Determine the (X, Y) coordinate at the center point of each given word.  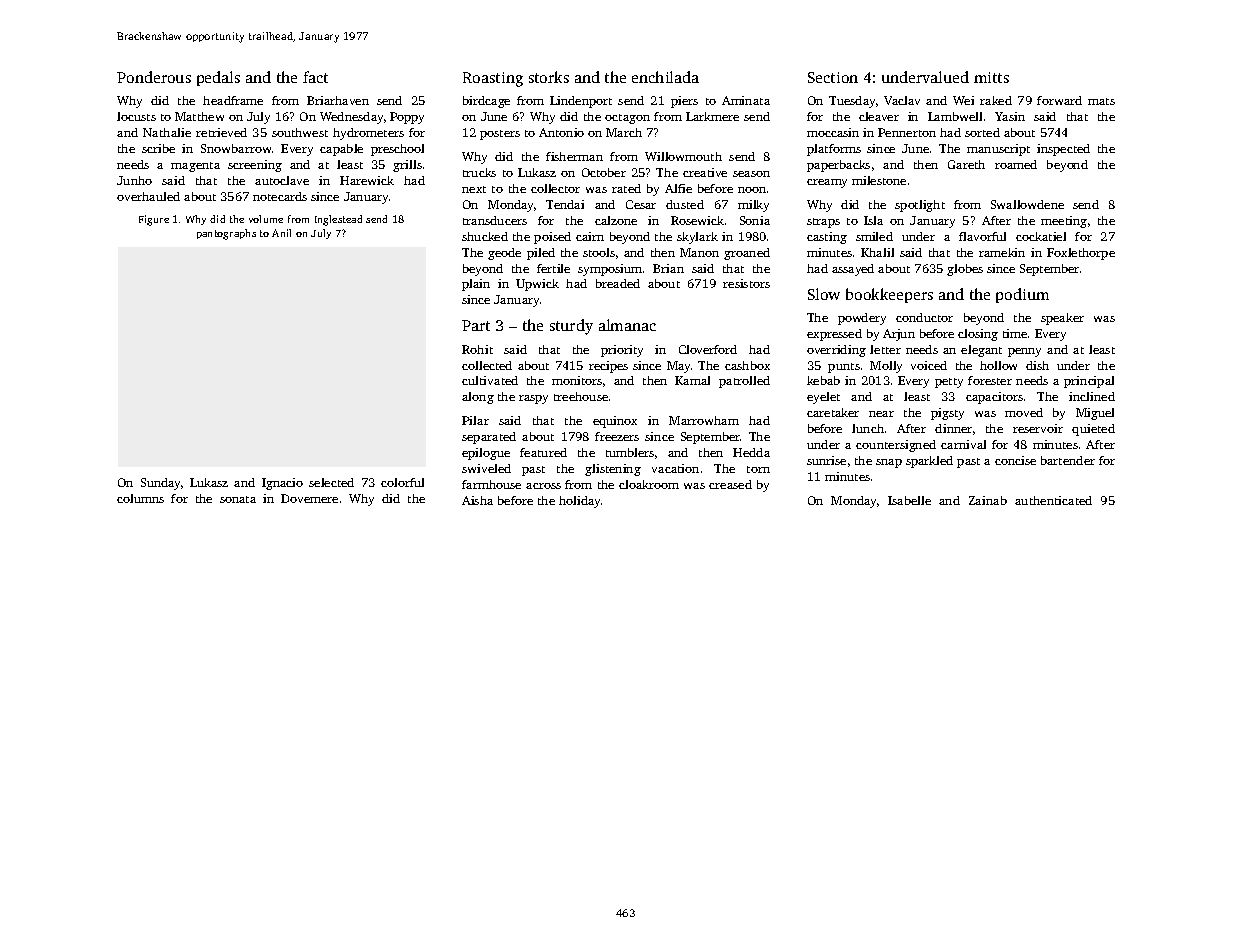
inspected (1063, 150)
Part (476, 325)
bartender (1068, 460)
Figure (154, 220)
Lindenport (581, 102)
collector (555, 188)
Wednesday (351, 118)
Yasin (1010, 116)
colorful (402, 482)
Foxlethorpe (1081, 254)
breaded (618, 283)
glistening (613, 470)
